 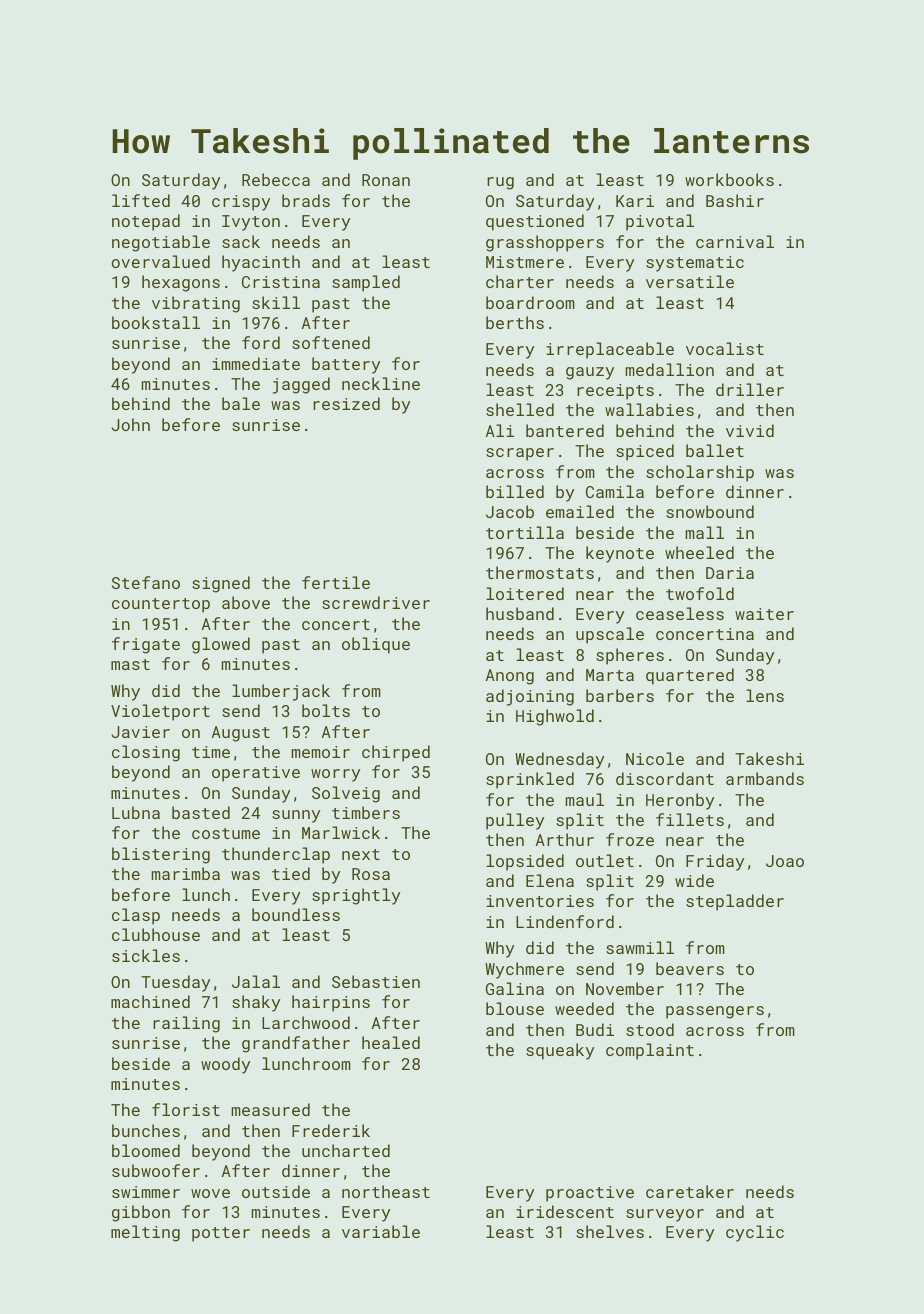 I want to click on closing, so click(x=146, y=753).
